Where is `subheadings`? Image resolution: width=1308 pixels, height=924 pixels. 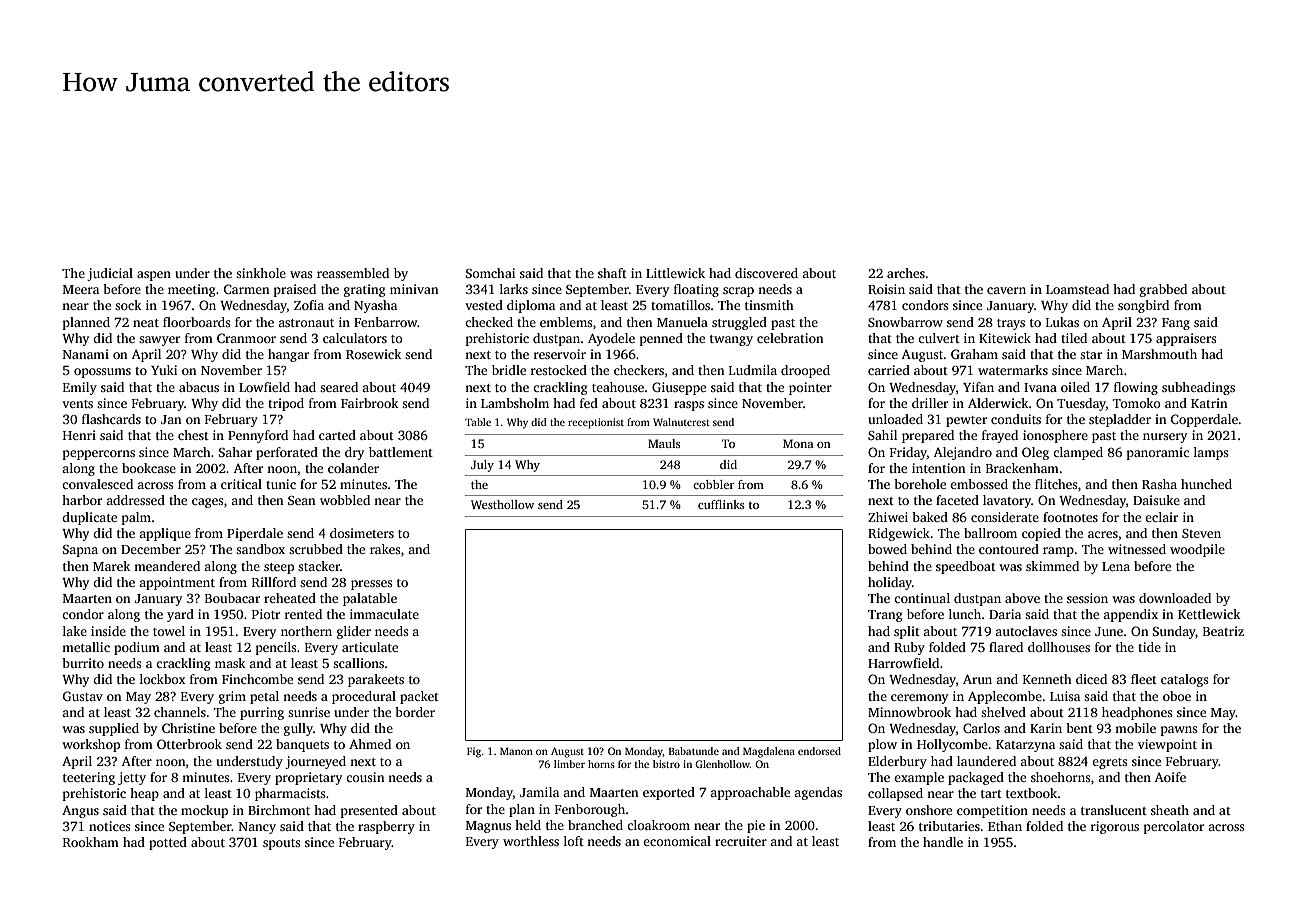 subheadings is located at coordinates (1198, 388).
